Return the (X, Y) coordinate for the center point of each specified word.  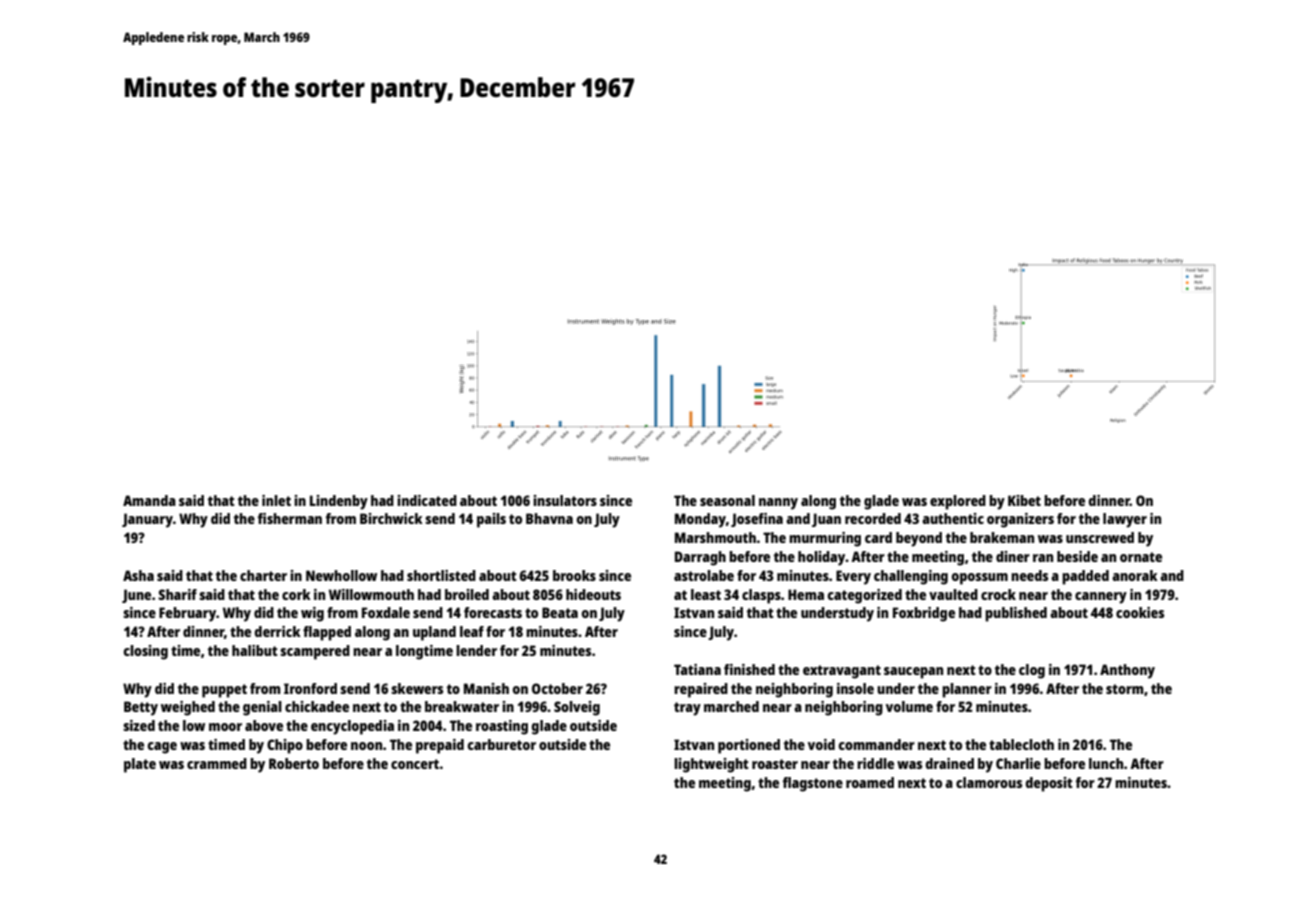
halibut (255, 650)
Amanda (149, 500)
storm (1125, 689)
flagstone (812, 784)
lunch (1106, 763)
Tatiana (697, 669)
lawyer (1125, 520)
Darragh (700, 558)
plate (140, 765)
